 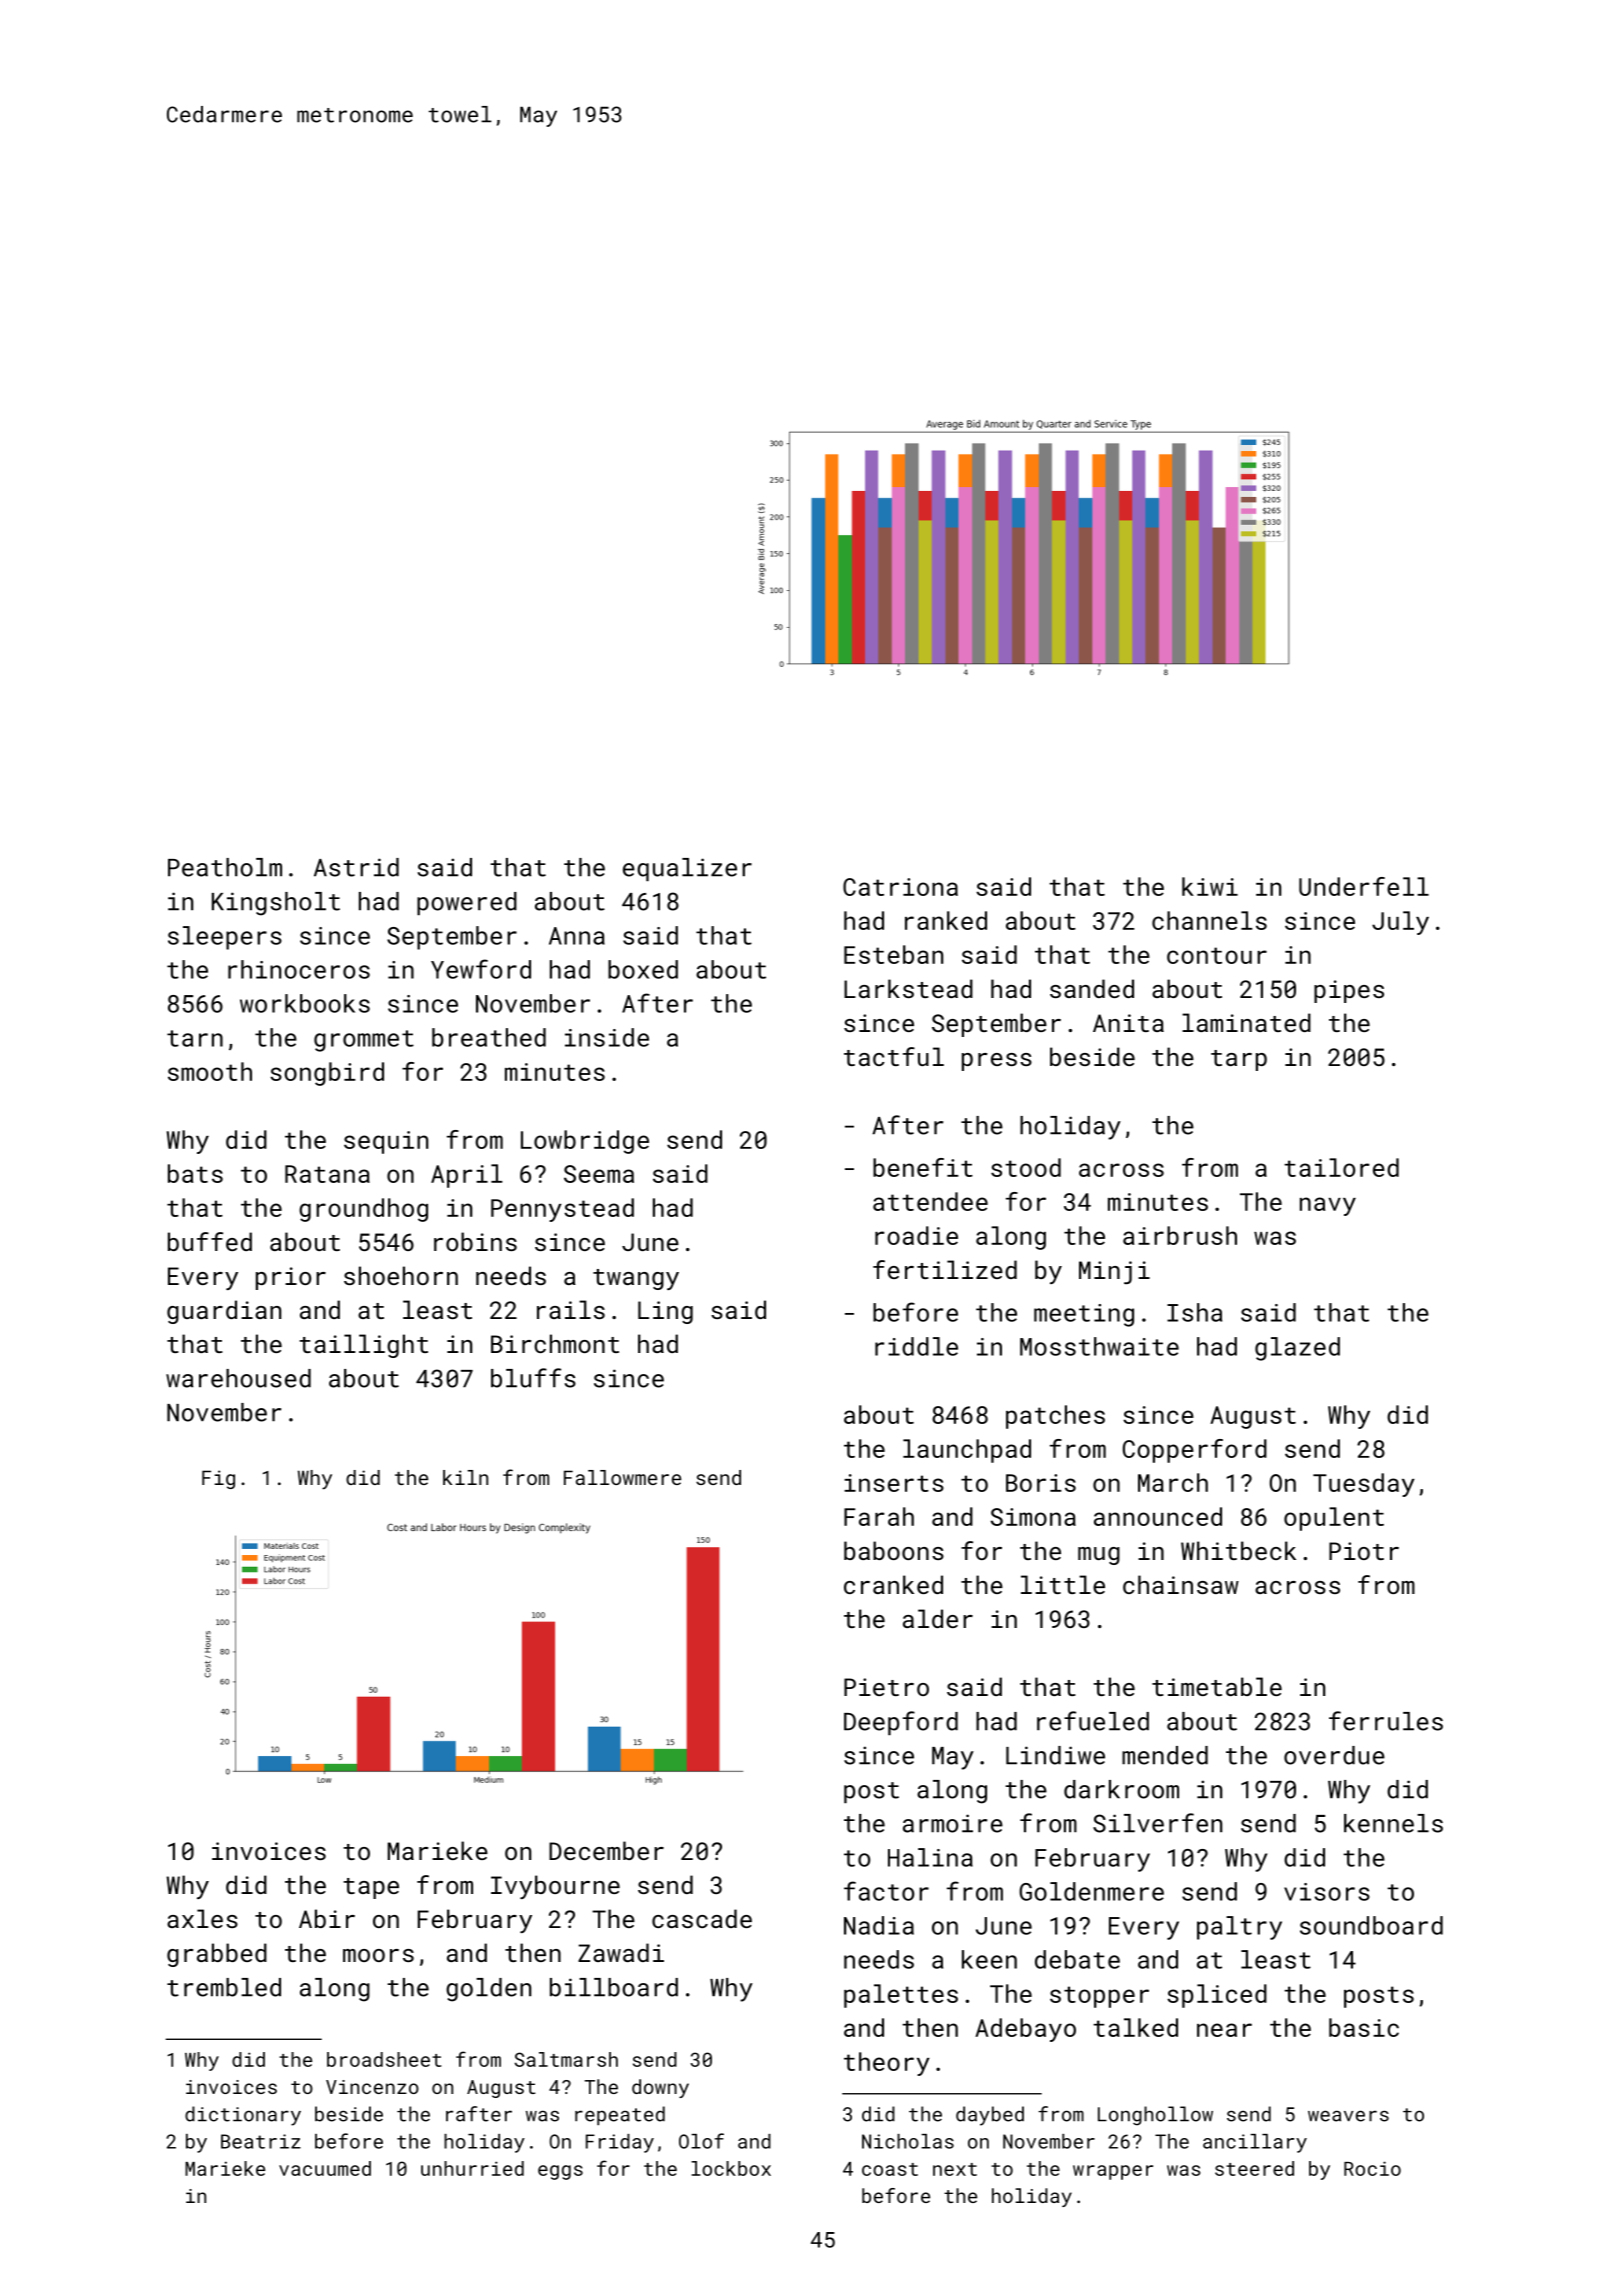 What do you see at coordinates (916, 1346) in the screenshot?
I see `riddle` at bounding box center [916, 1346].
